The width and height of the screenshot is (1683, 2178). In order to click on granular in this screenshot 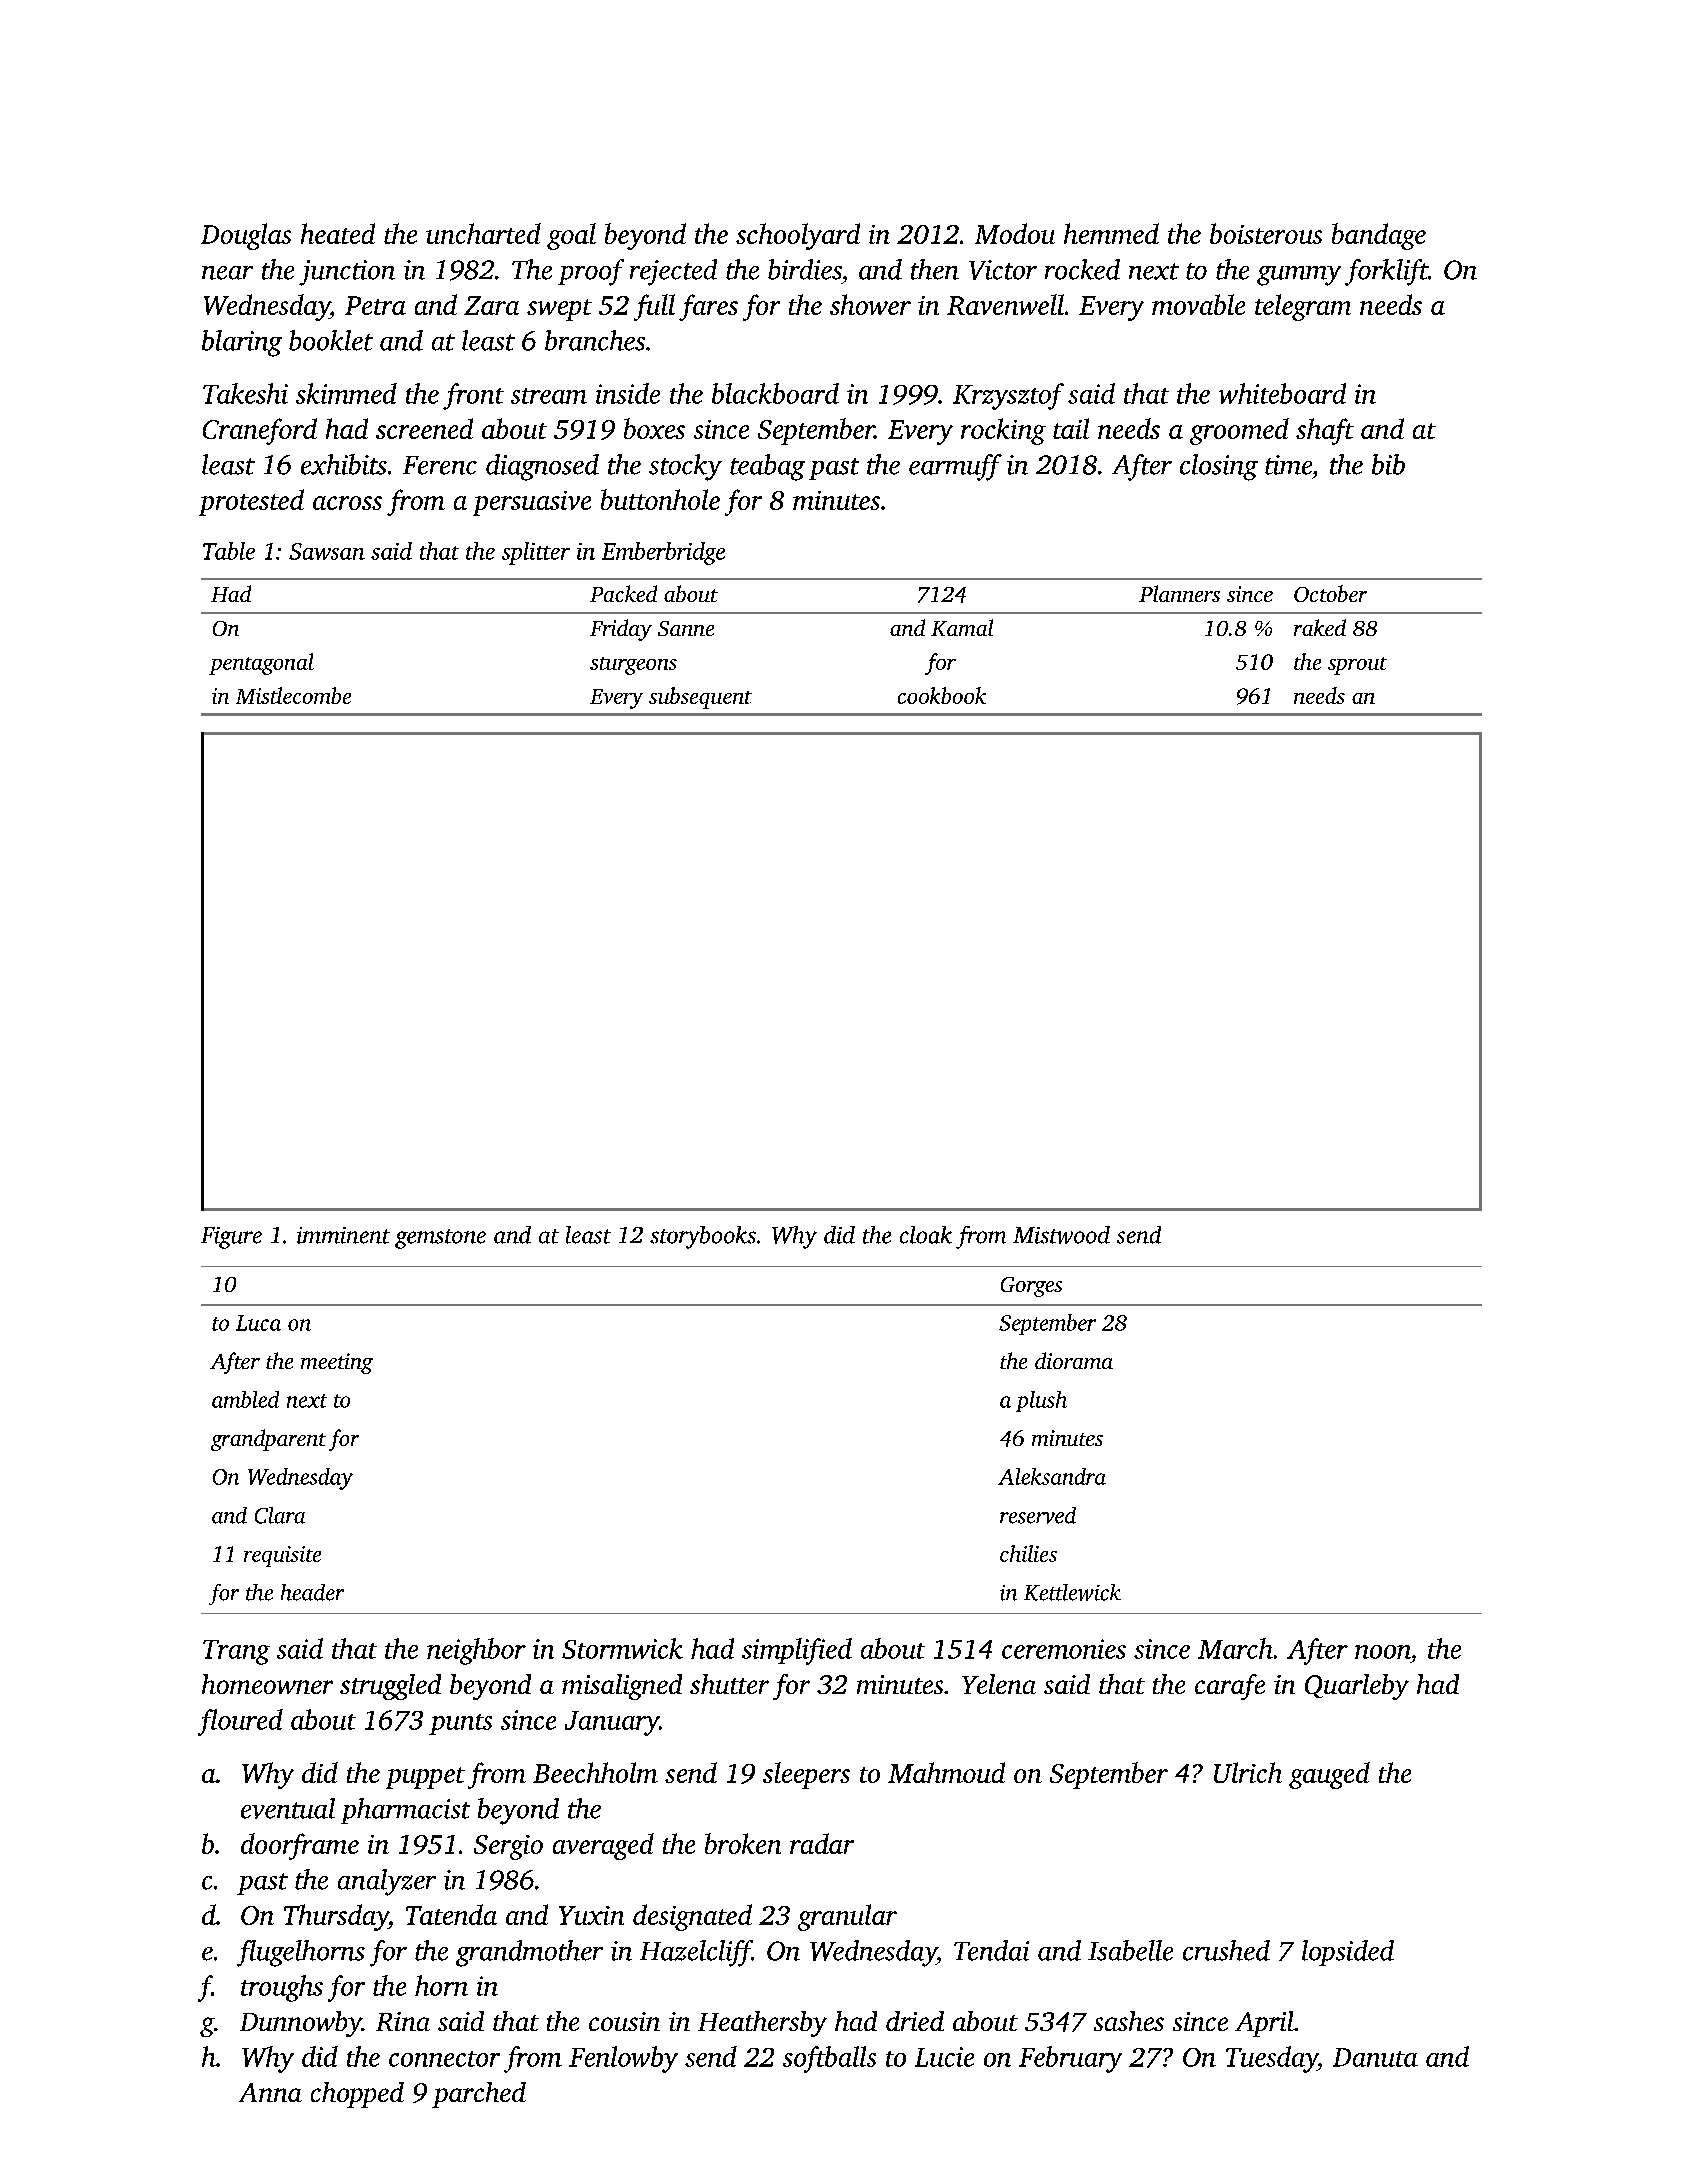, I will do `click(847, 1917)`.
